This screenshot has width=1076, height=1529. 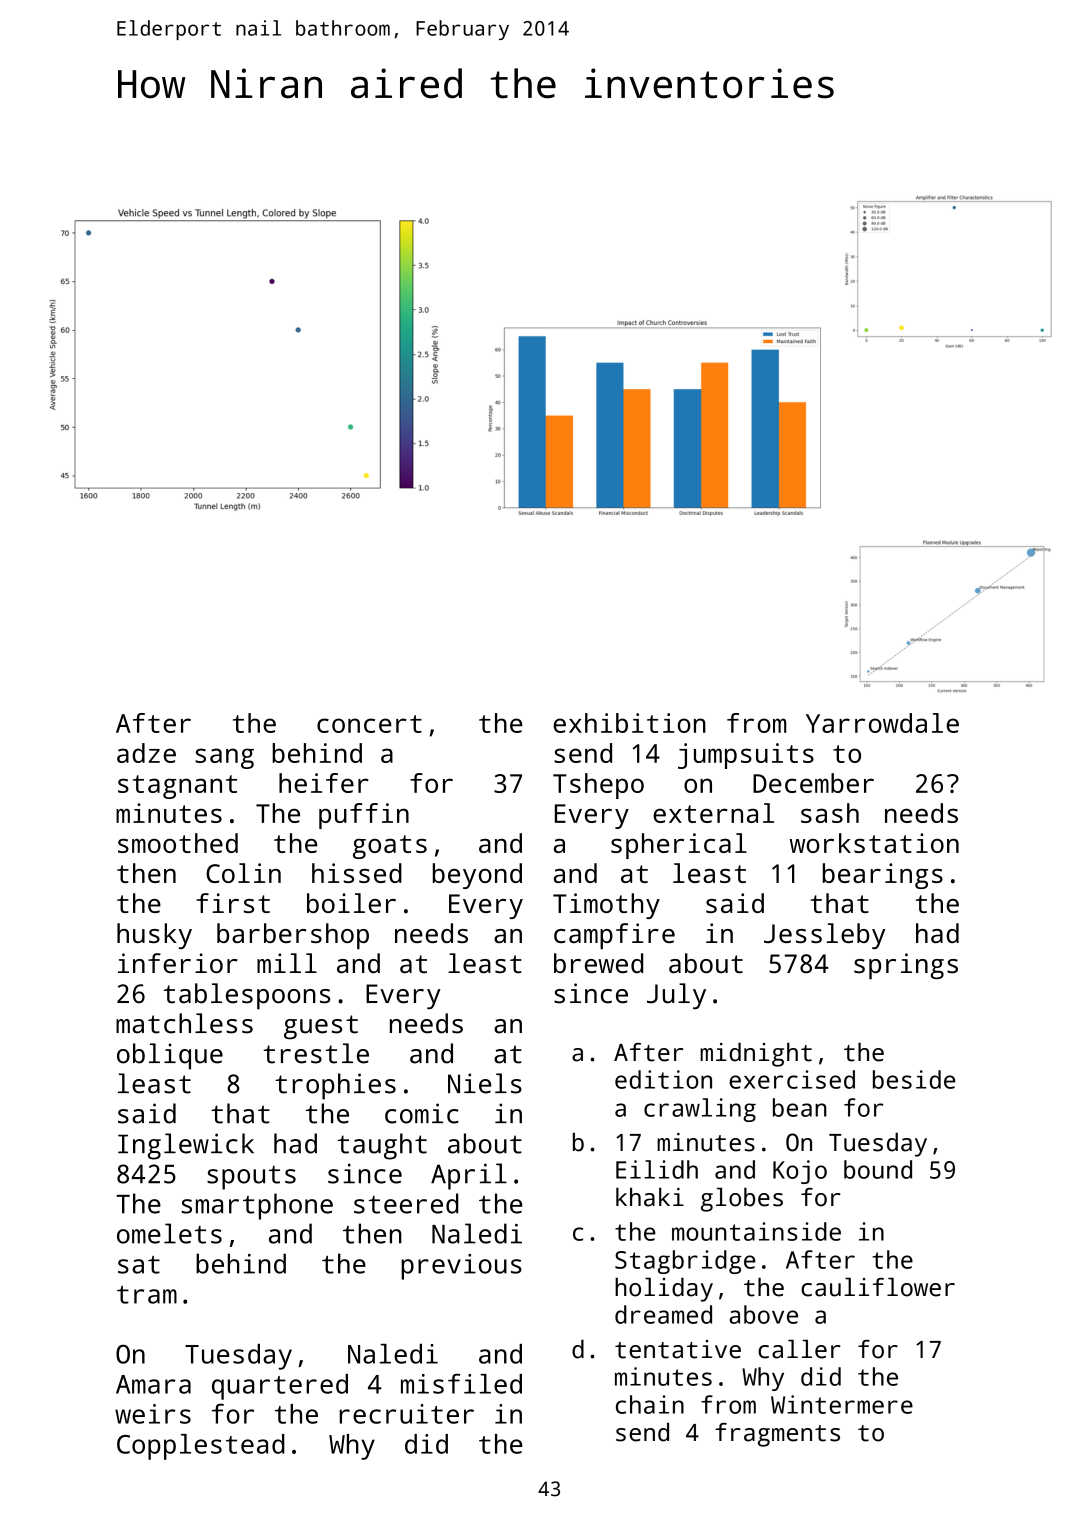 I want to click on smartphone, so click(x=257, y=1206).
